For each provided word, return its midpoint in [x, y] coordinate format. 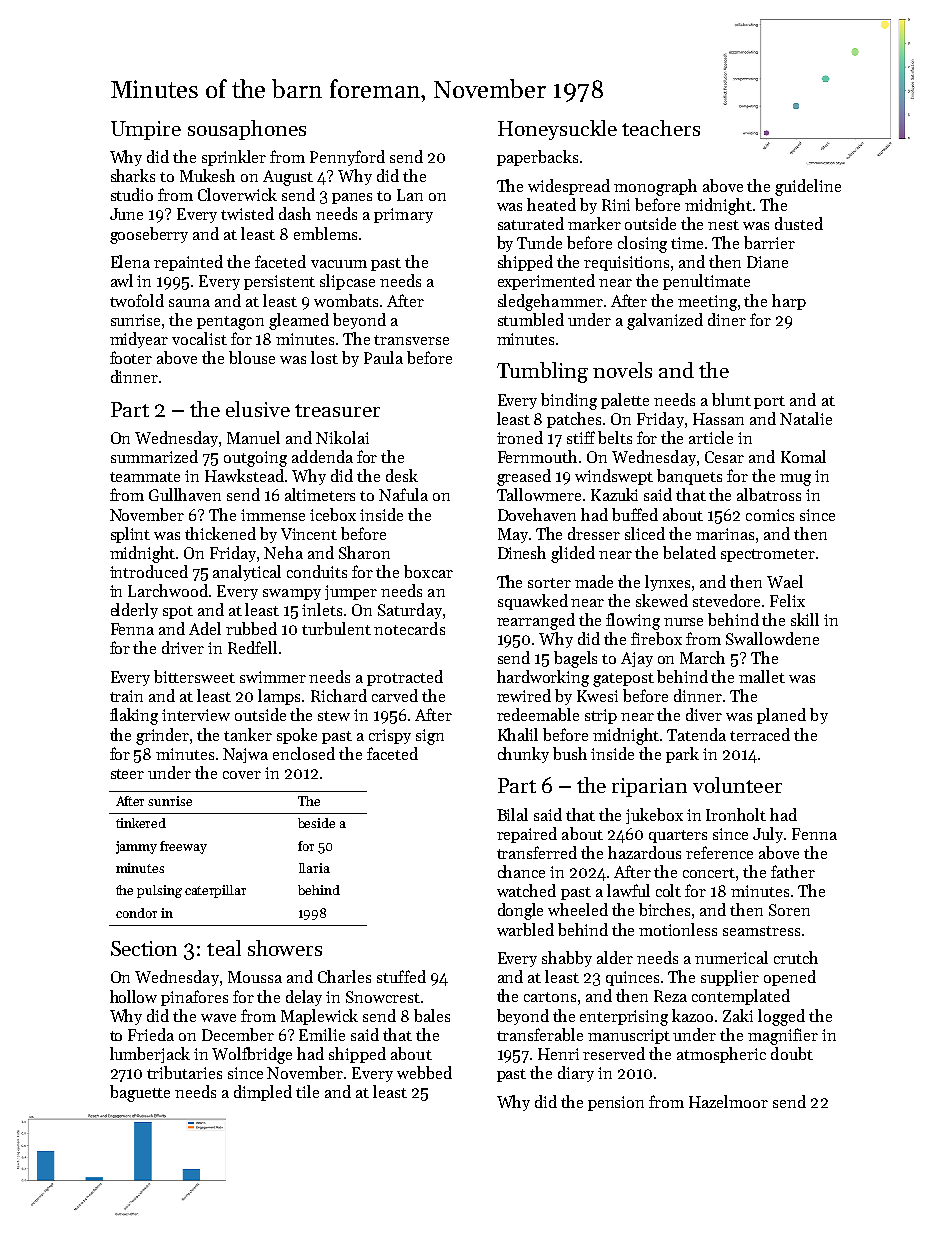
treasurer [337, 410]
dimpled [263, 1093]
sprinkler [234, 158]
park [682, 755]
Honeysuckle [557, 130]
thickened [220, 533]
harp [789, 302]
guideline [808, 187]
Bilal [512, 814]
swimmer [273, 677]
